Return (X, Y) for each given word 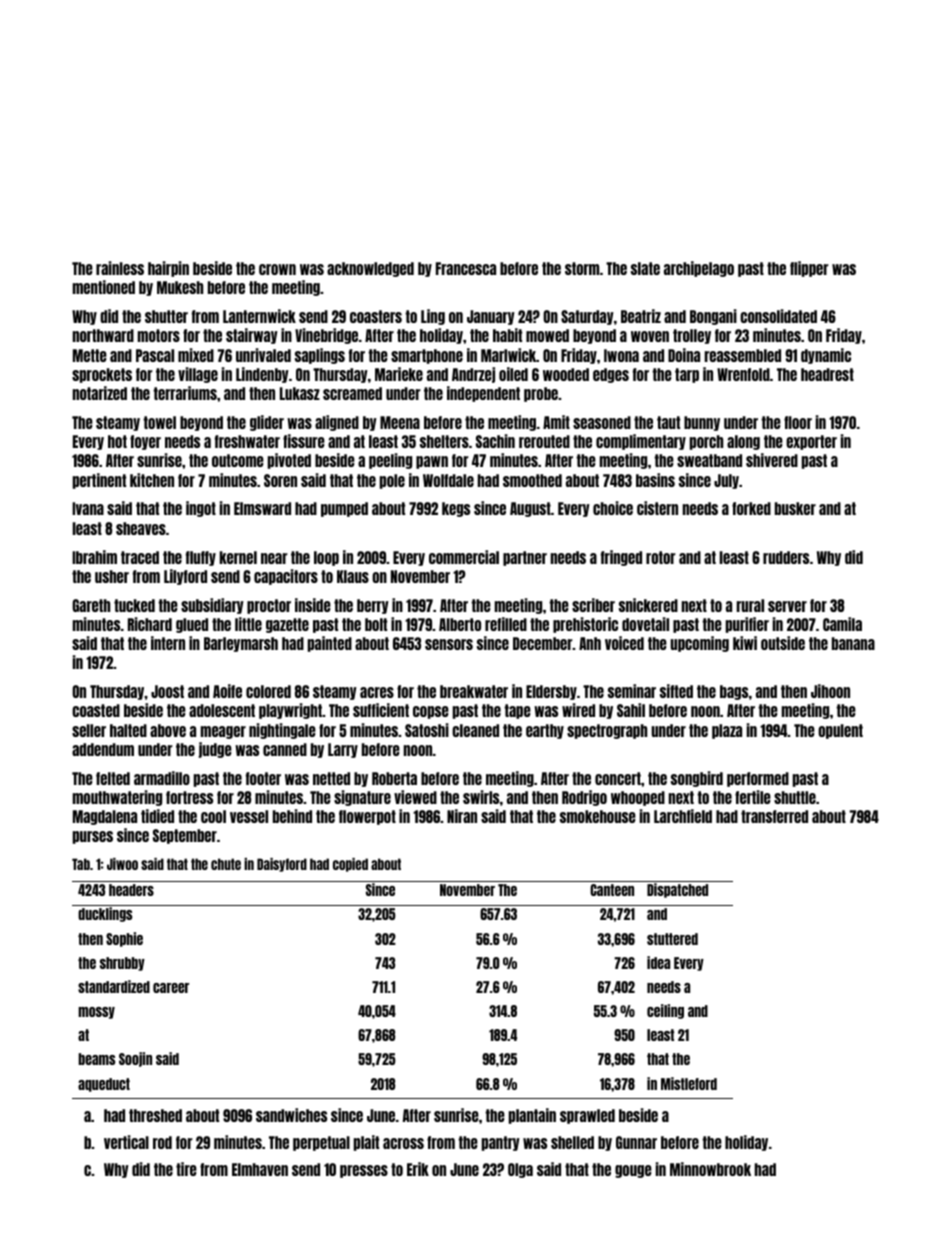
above (168, 730)
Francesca (466, 268)
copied (350, 865)
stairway (252, 336)
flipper (809, 269)
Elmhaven (260, 1169)
